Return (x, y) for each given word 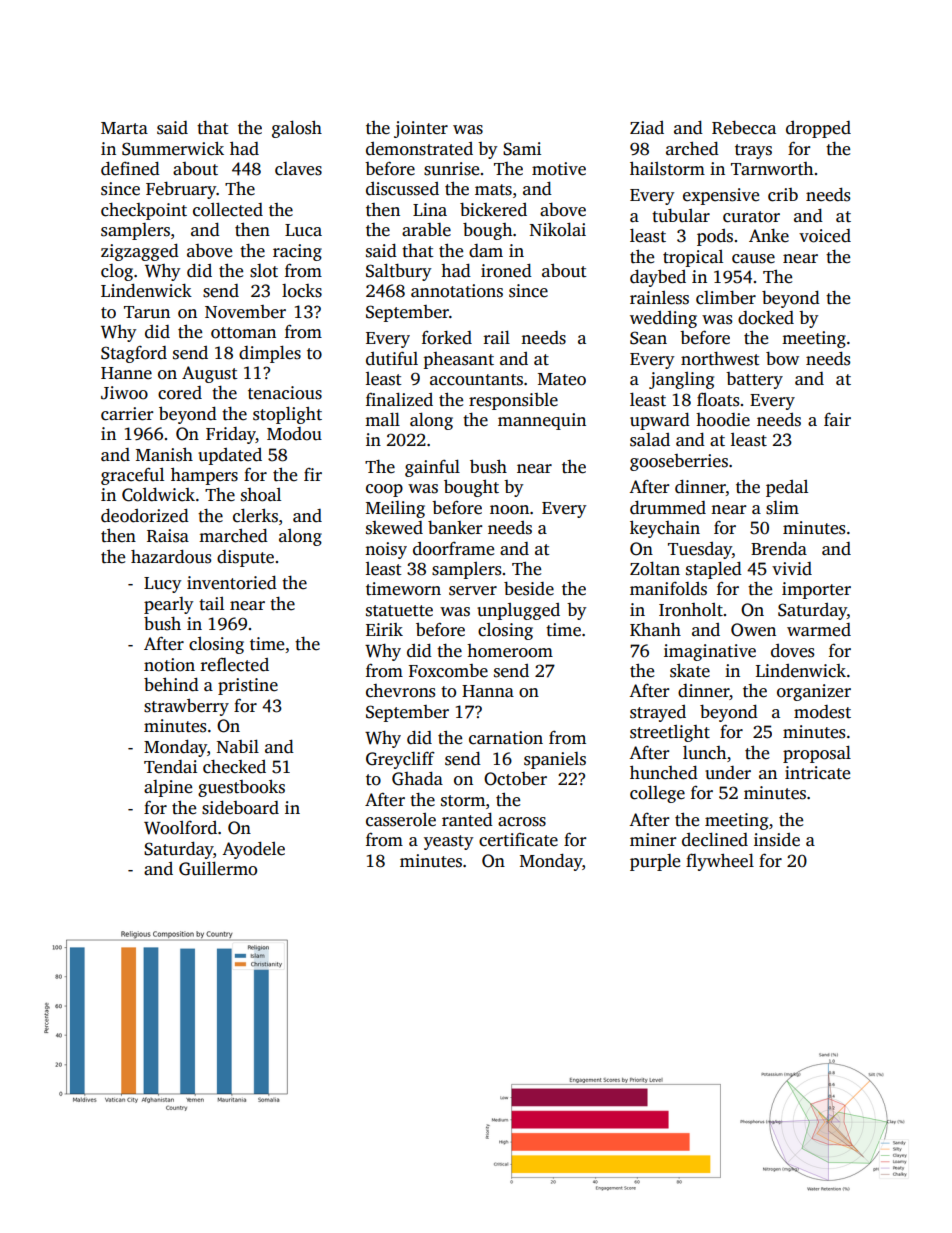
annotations (457, 291)
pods (715, 237)
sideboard (240, 807)
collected (228, 209)
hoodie (723, 420)
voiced (825, 236)
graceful (132, 476)
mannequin (542, 421)
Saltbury (398, 272)
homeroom (510, 651)
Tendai (170, 767)
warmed (819, 630)
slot (264, 271)
